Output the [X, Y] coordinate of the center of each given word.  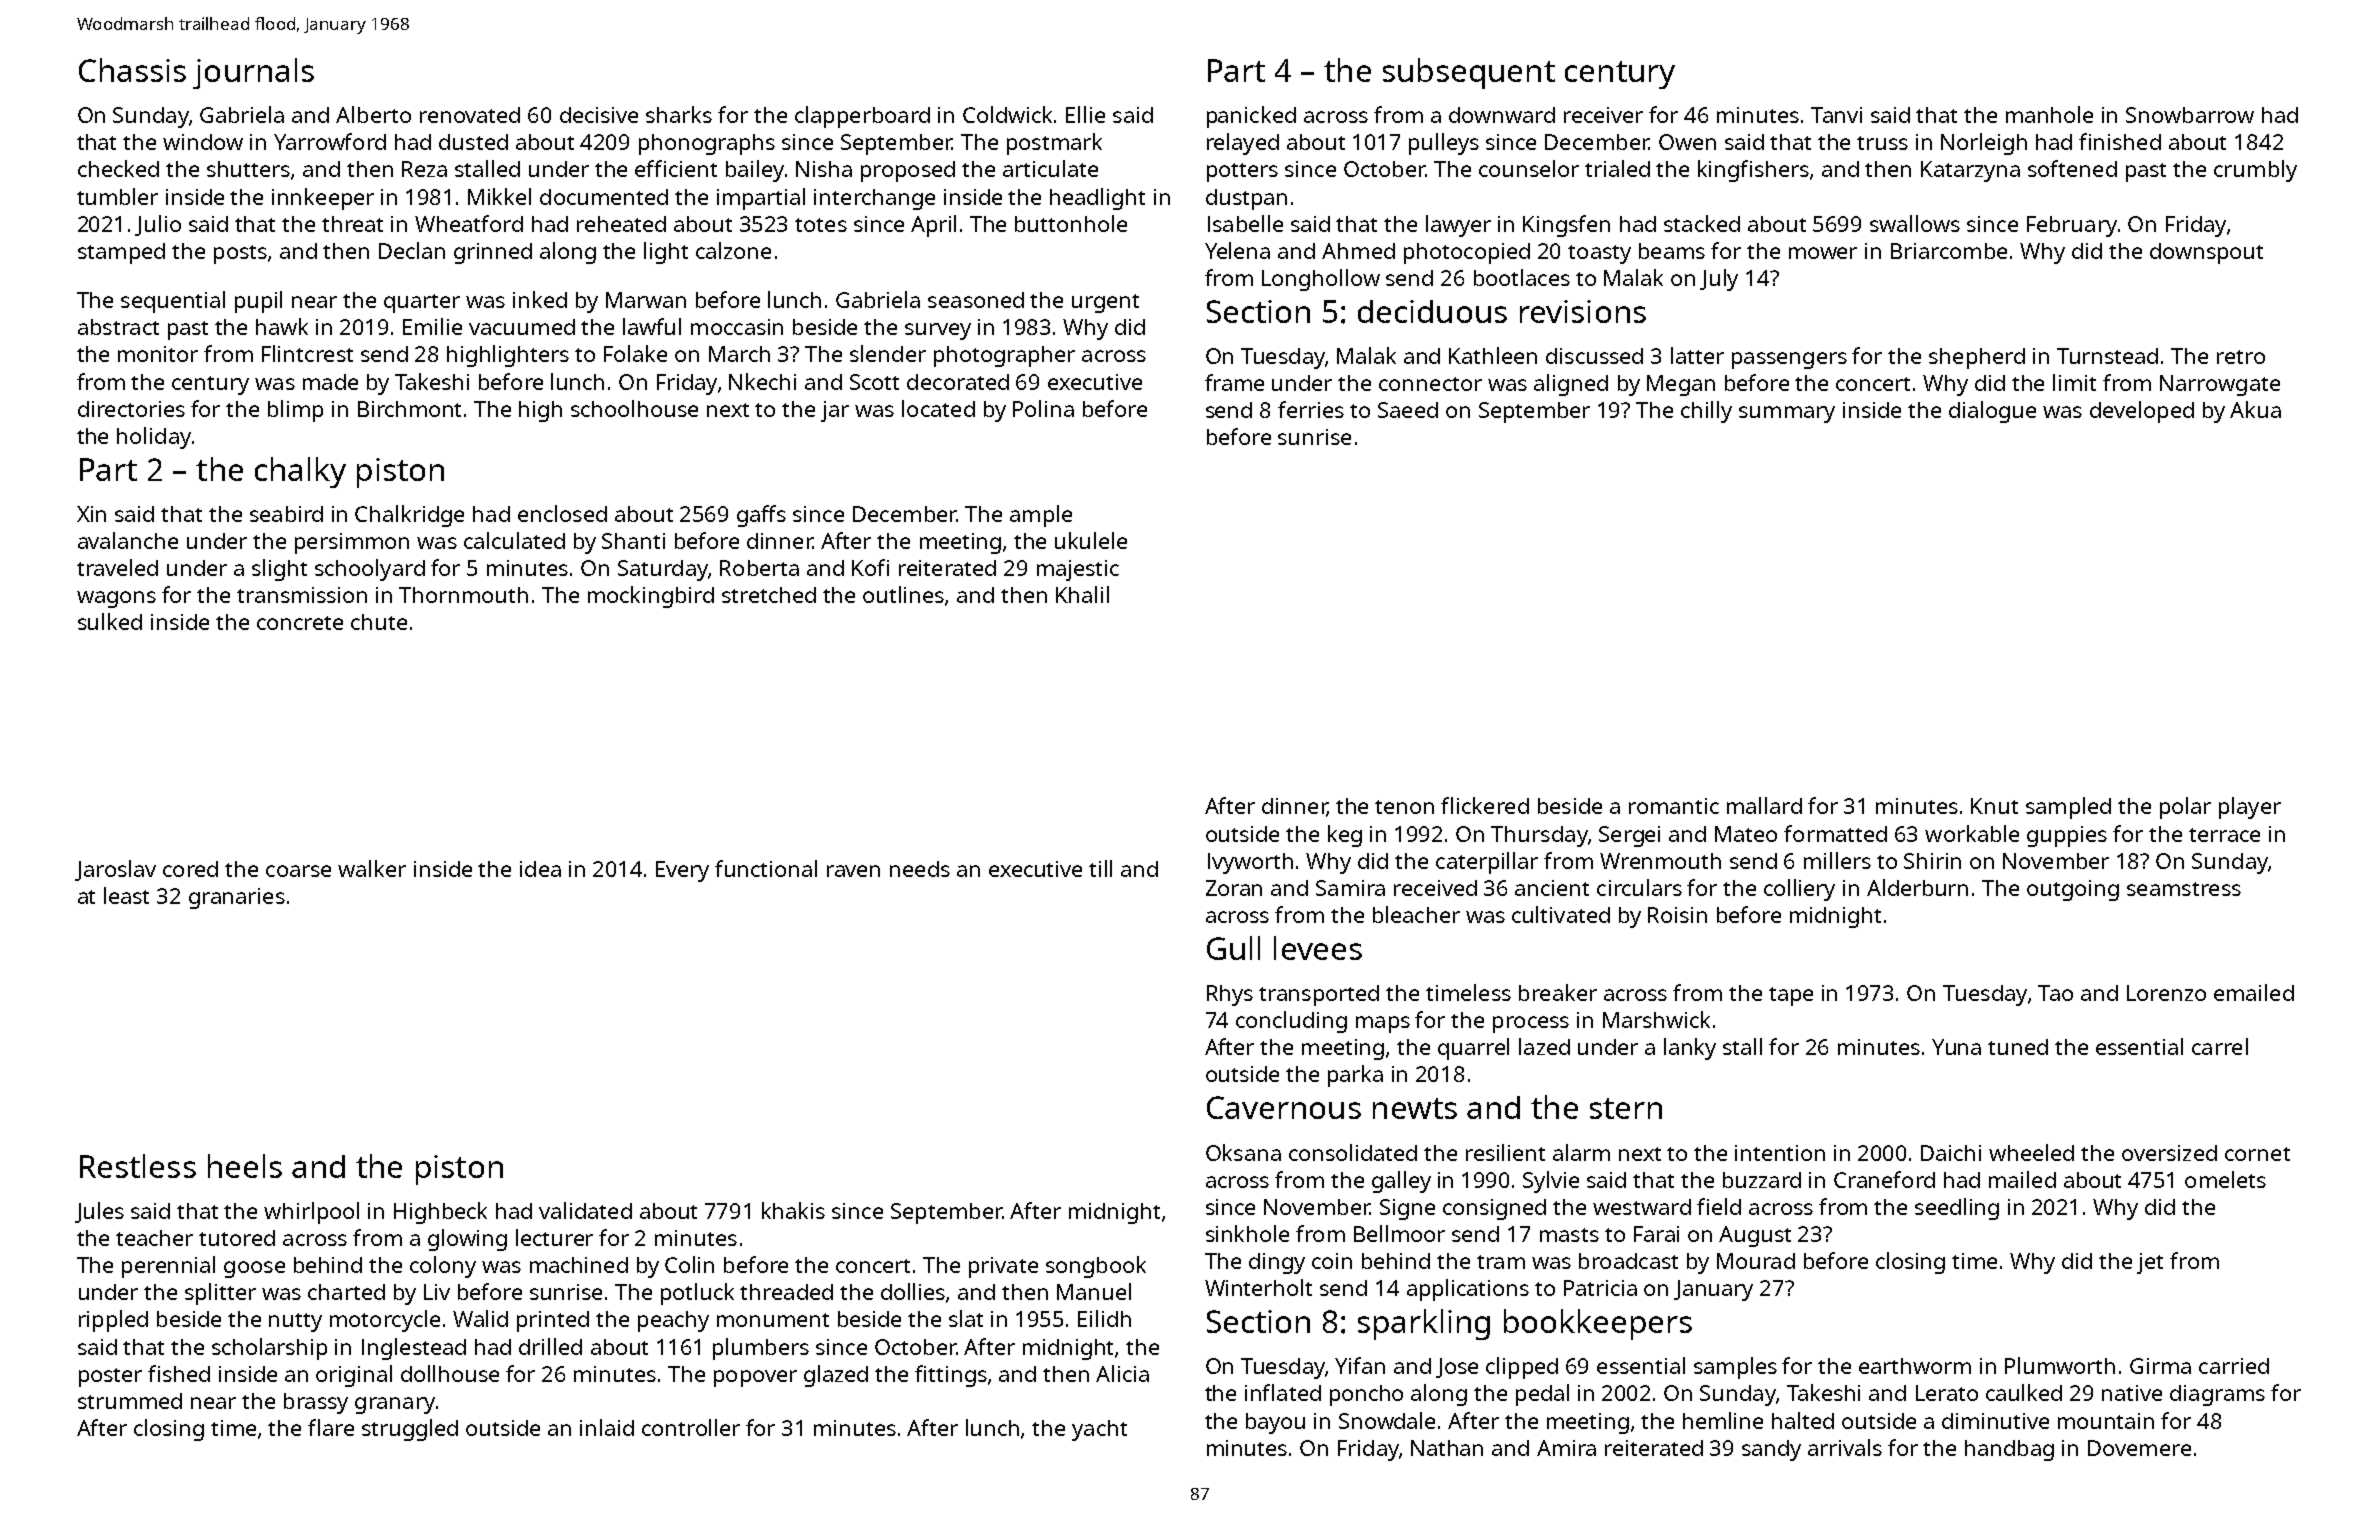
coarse [298, 871]
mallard [1764, 805]
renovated [470, 115]
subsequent [1469, 73]
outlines [903, 594]
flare [331, 1427]
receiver [1603, 115]
